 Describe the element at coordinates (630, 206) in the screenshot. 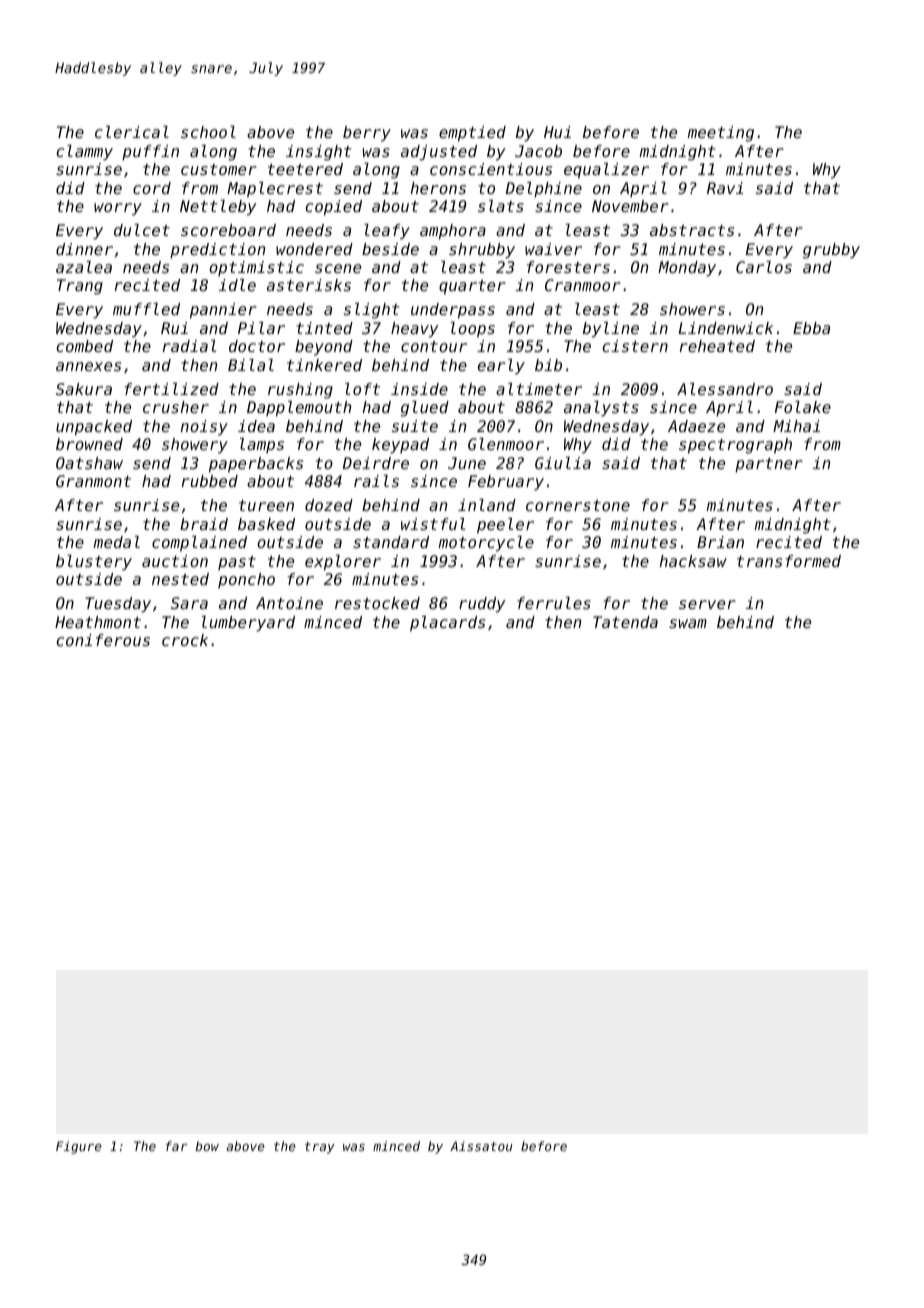

I see `November` at that location.
